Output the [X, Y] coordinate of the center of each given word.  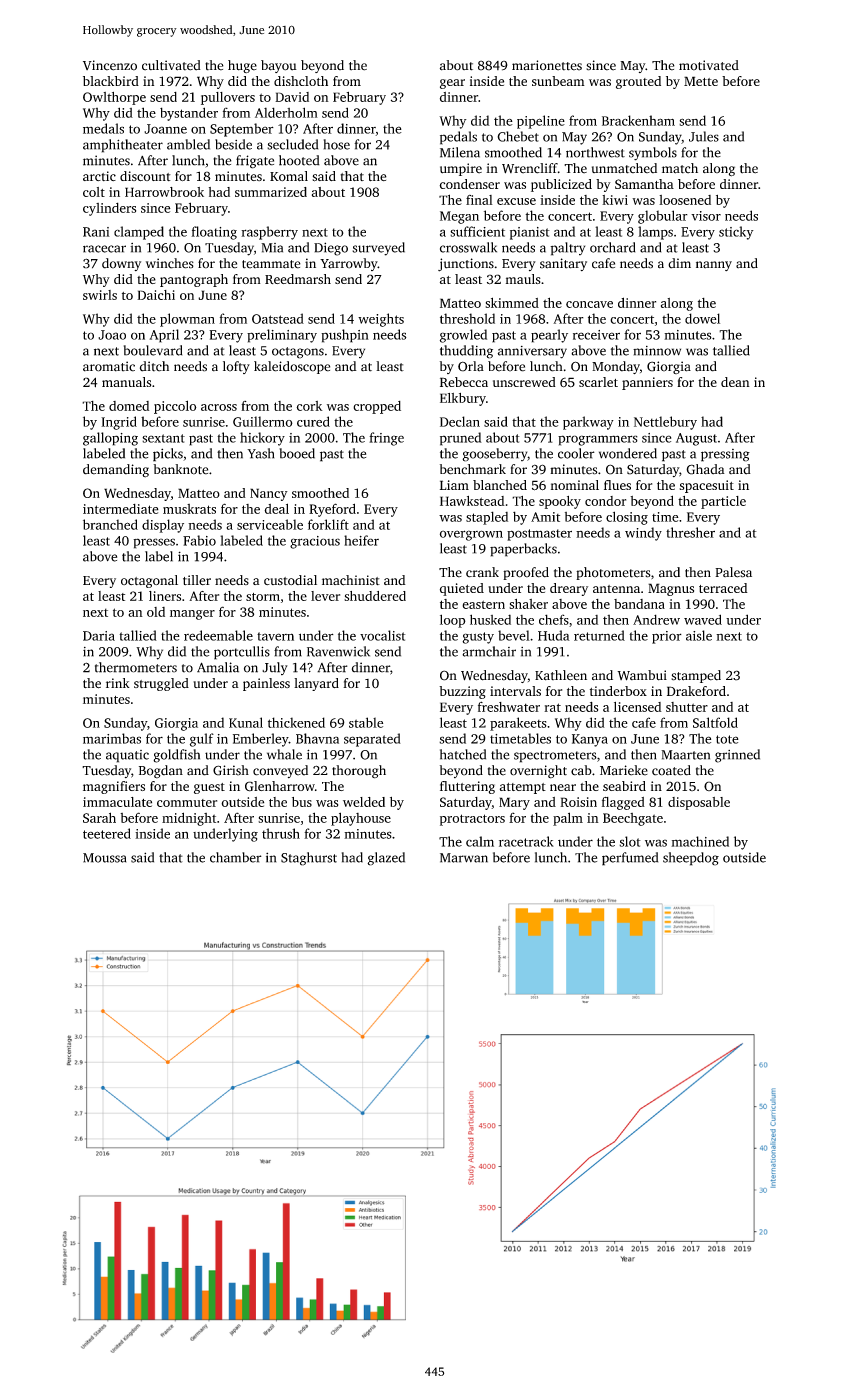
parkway [588, 423]
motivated [709, 65]
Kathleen [561, 675]
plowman [187, 320]
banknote [180, 469]
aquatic [127, 756]
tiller [197, 580]
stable [366, 722]
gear [452, 84]
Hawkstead [472, 501]
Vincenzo [110, 65]
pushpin [345, 336]
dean [735, 382]
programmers [598, 440]
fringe [386, 439]
